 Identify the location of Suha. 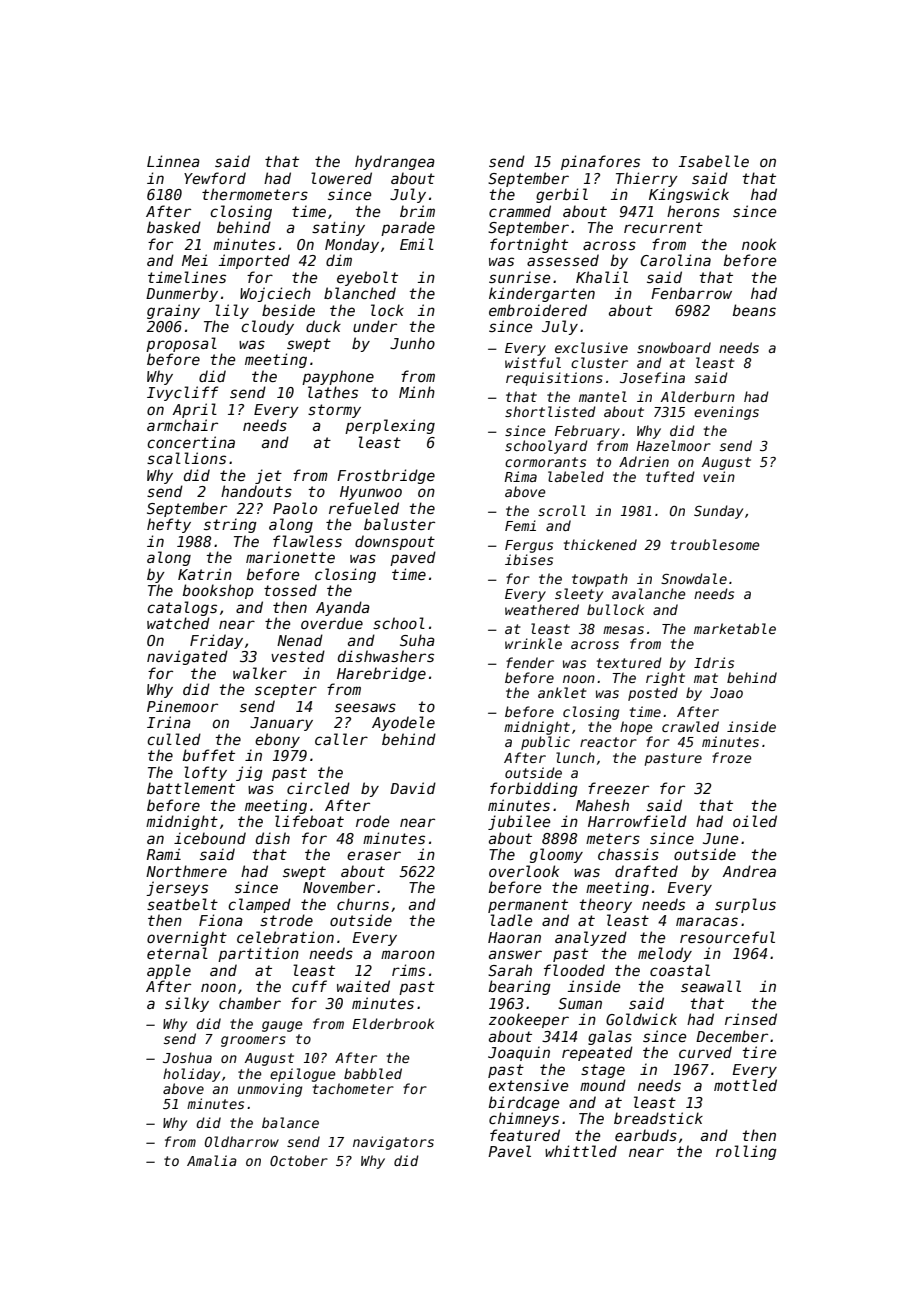
(417, 640).
